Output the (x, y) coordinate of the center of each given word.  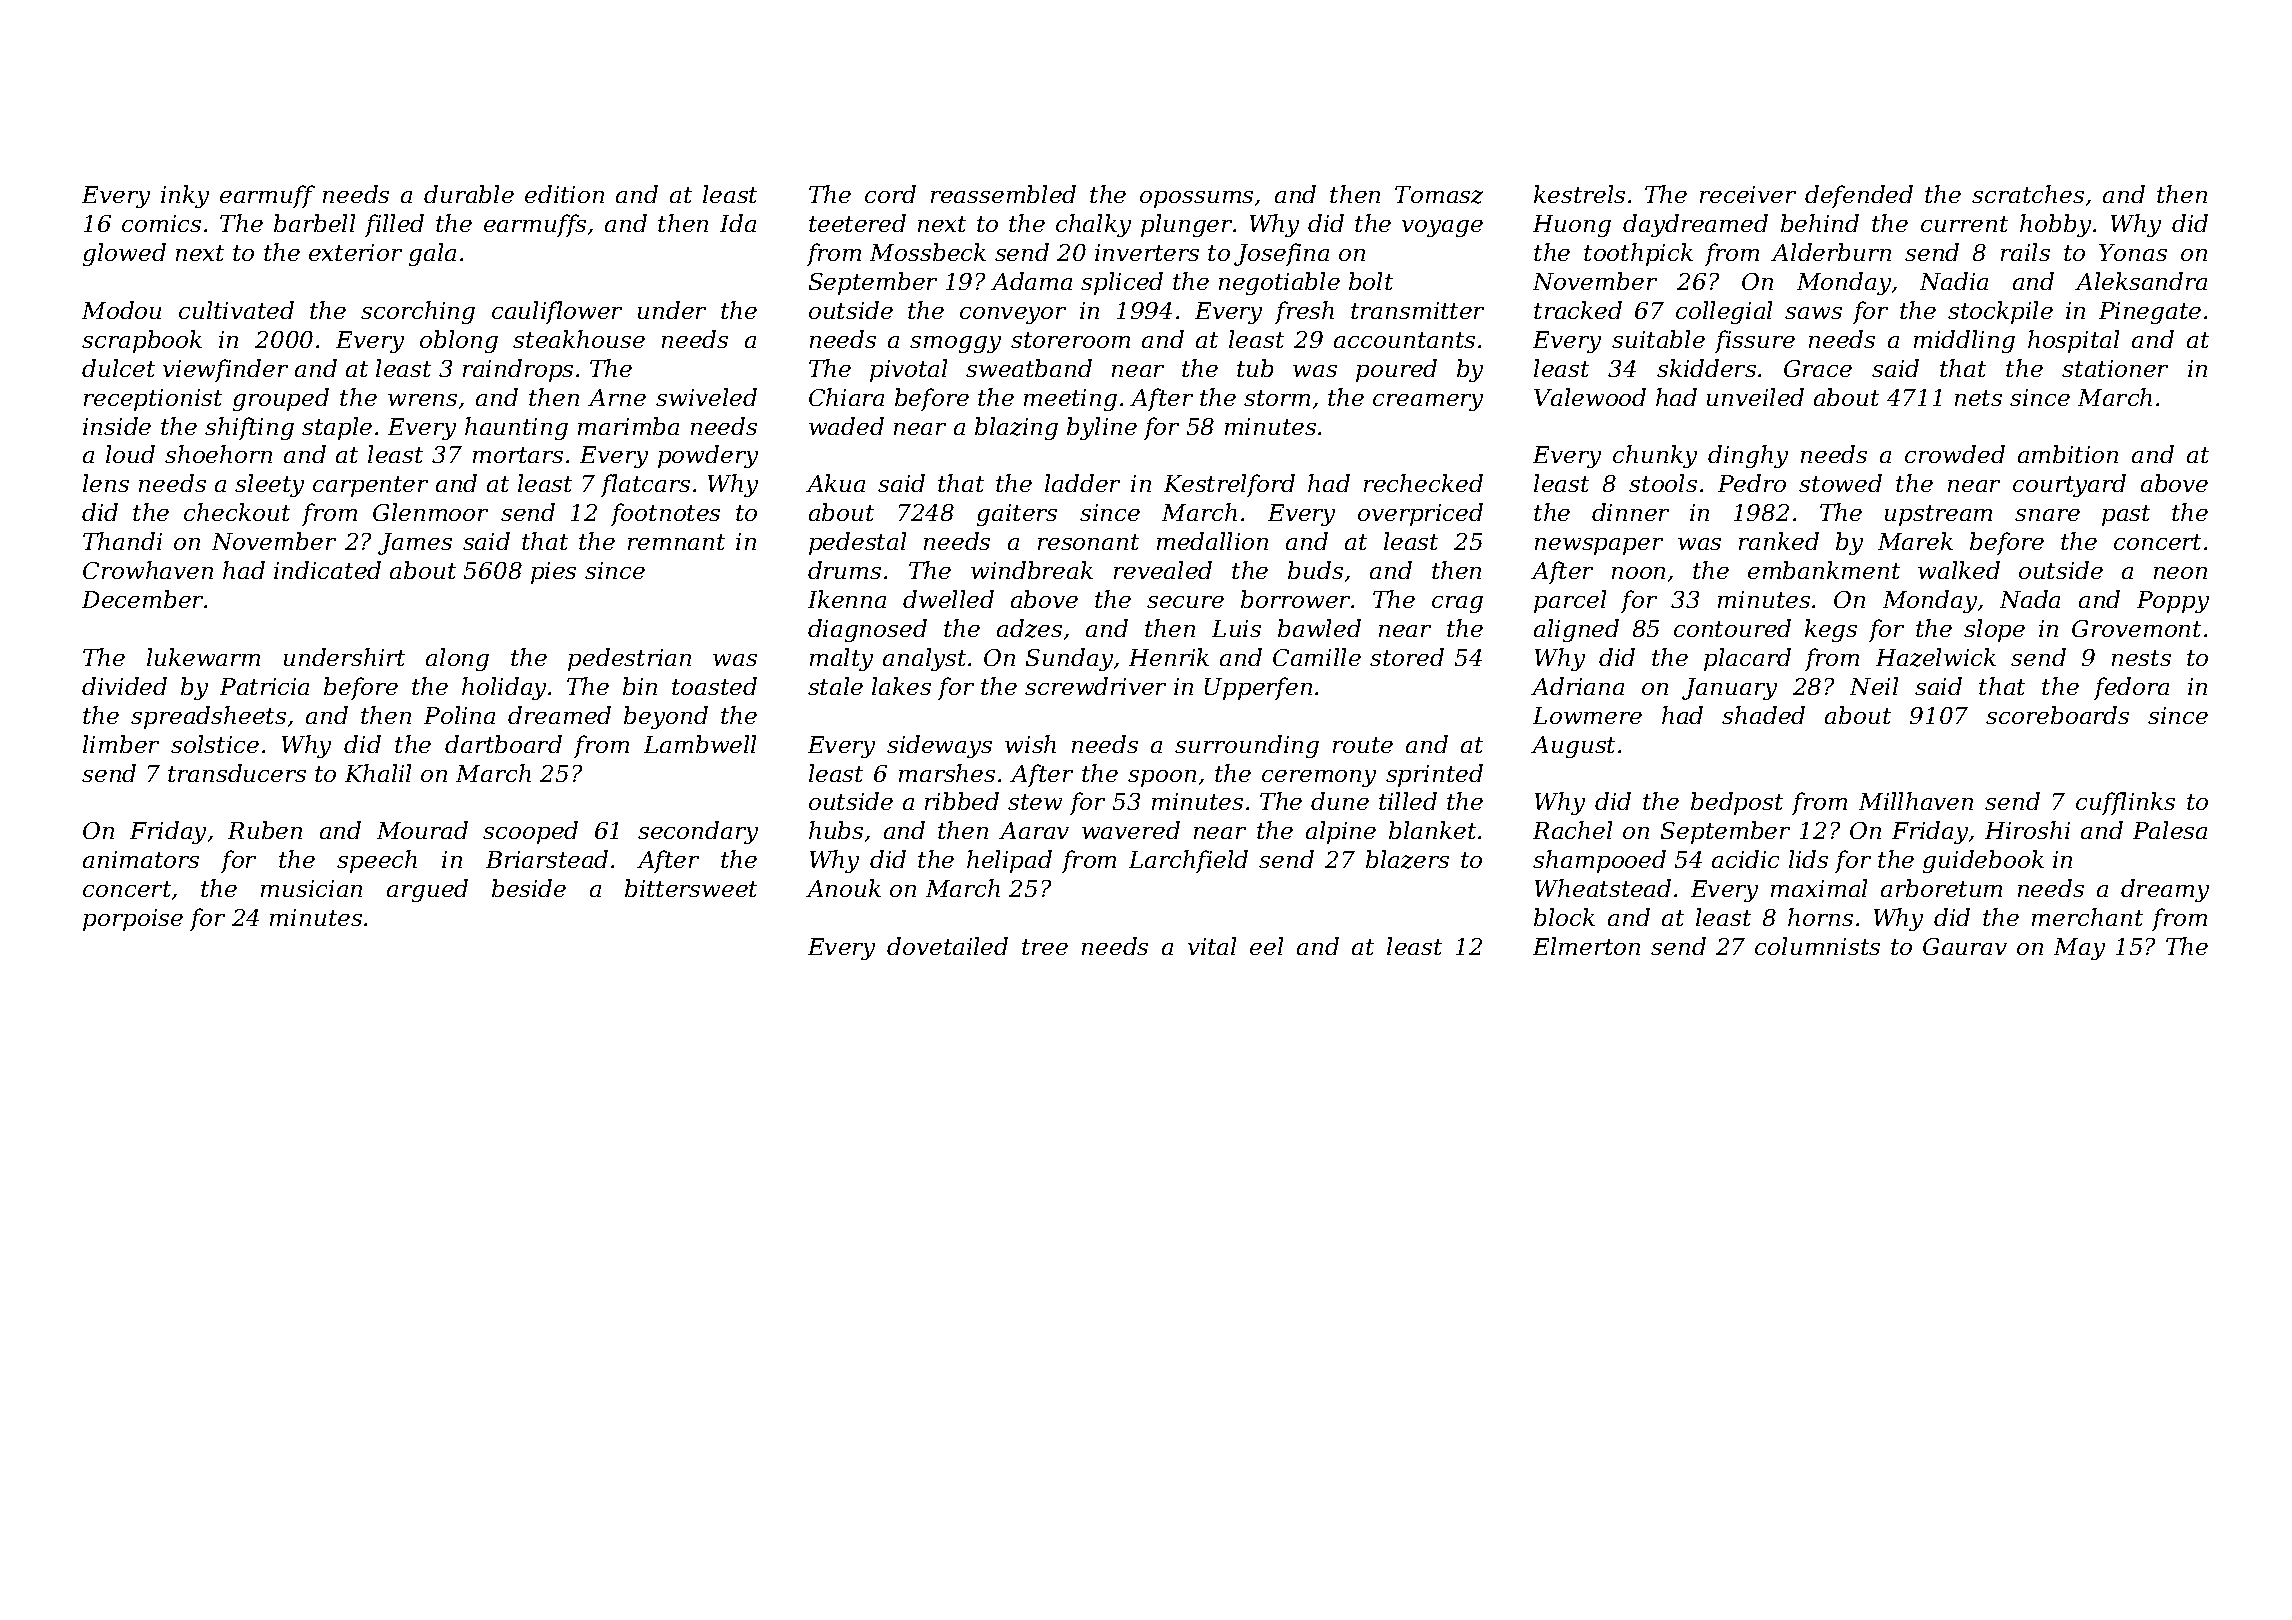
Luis (1236, 628)
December (143, 599)
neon (2180, 573)
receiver (1748, 194)
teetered (857, 223)
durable (469, 194)
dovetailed (947, 946)
